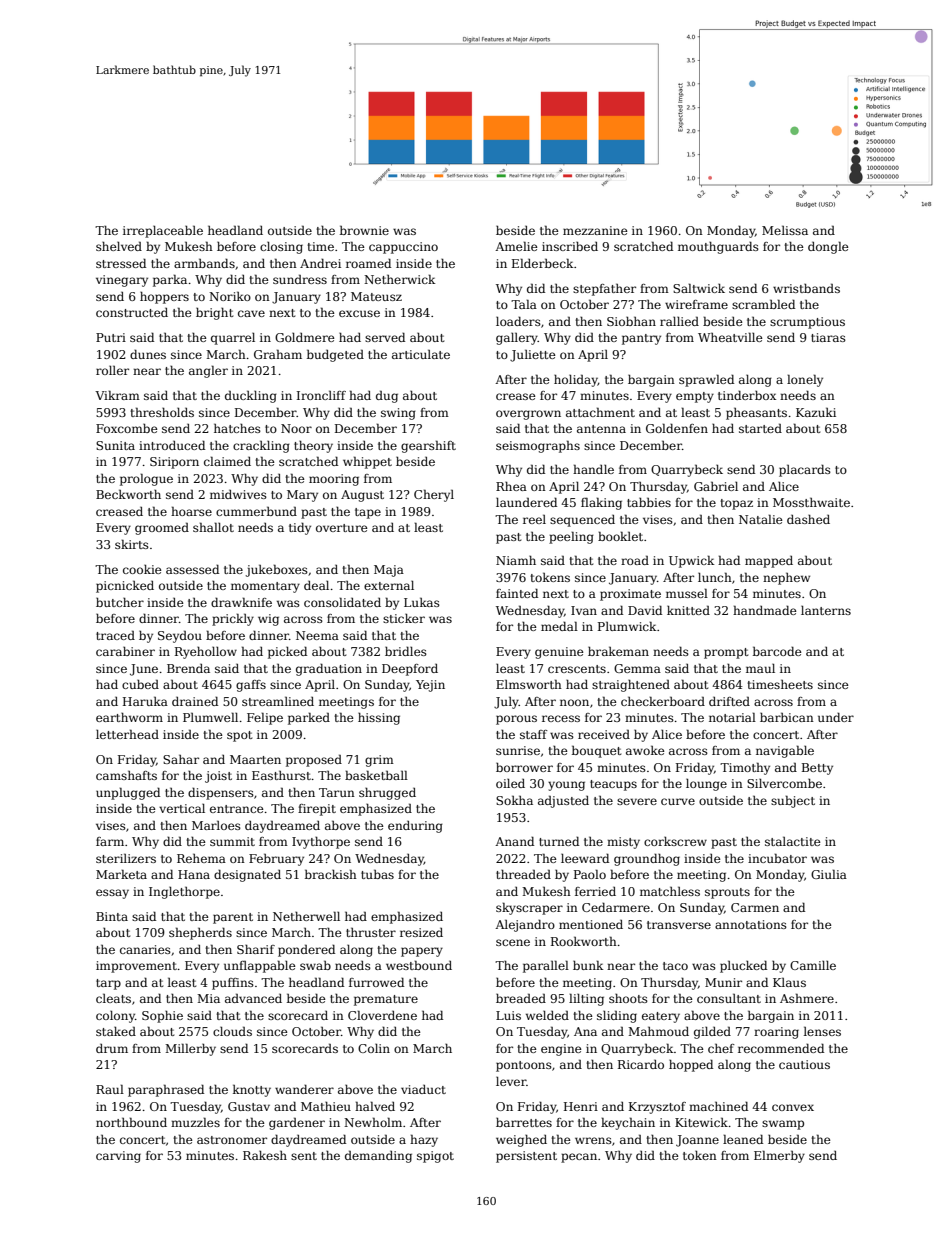 The height and width of the image is (1233, 952). Describe the element at coordinates (166, 1090) in the image. I see `paraphrased` at that location.
